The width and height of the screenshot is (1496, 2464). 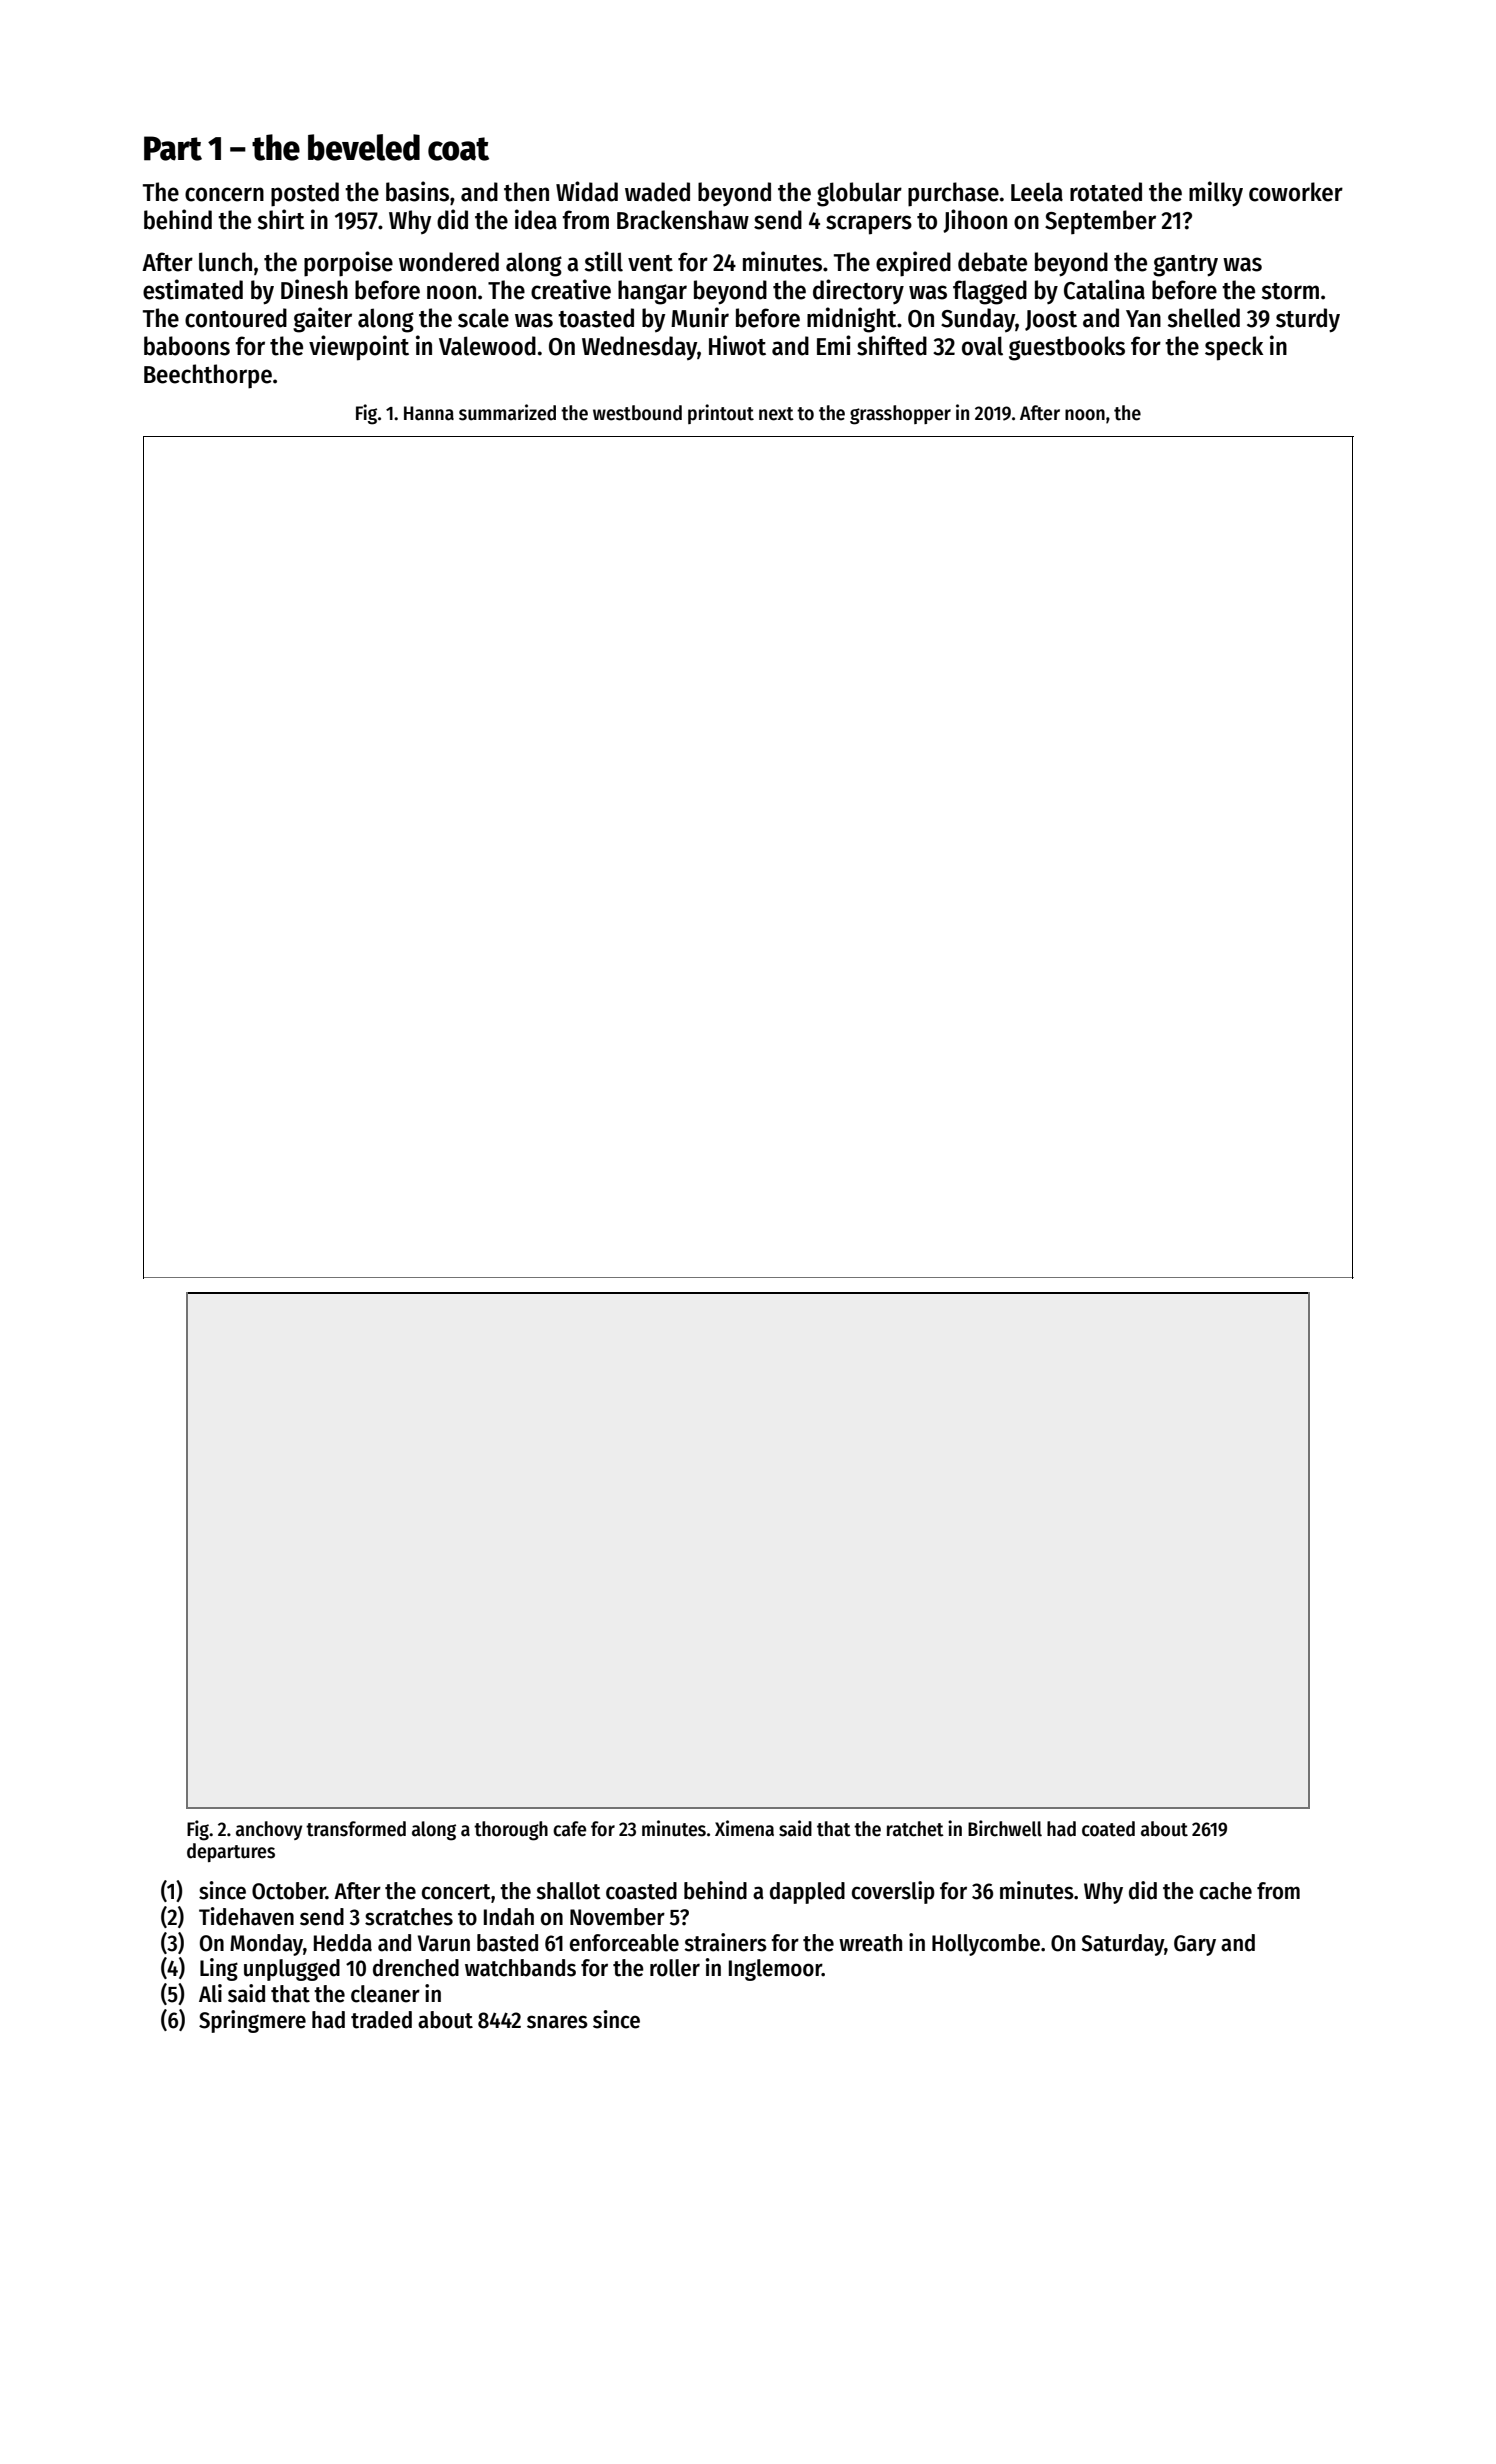 I want to click on cache, so click(x=1226, y=1891).
